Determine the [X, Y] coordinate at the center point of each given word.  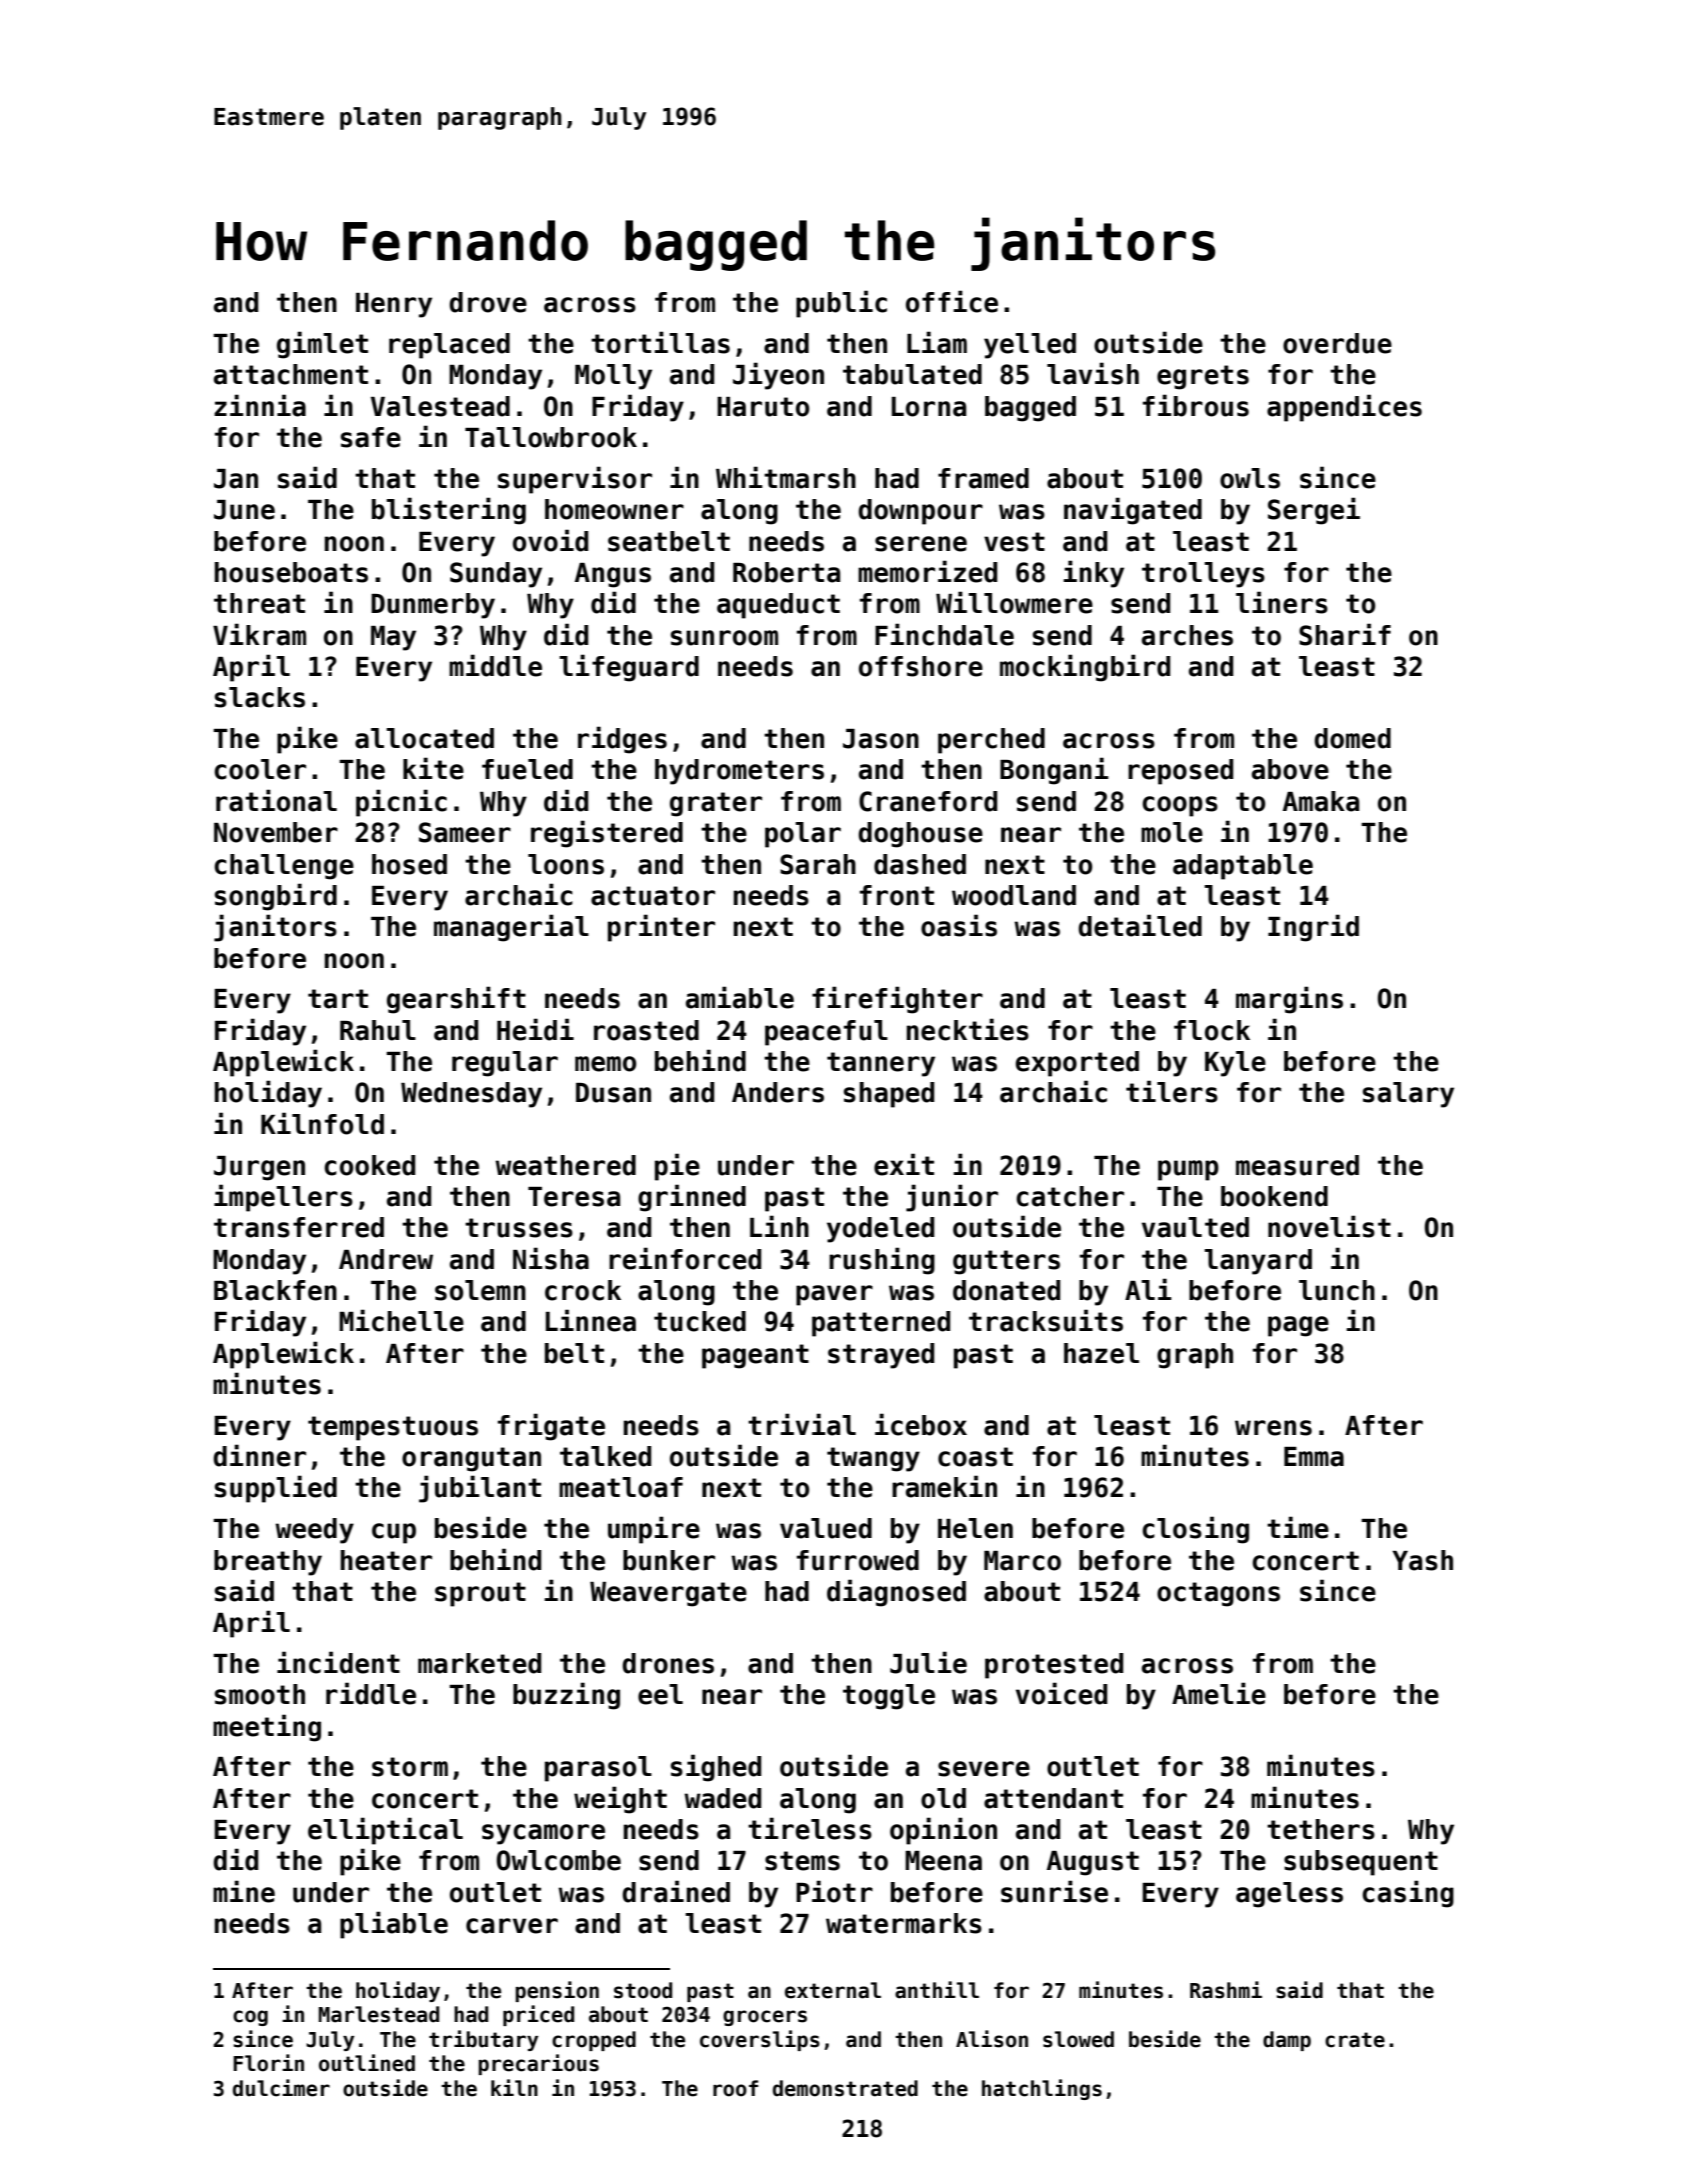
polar [803, 835]
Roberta [786, 572]
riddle [371, 1693]
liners [1282, 602]
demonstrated [845, 2088]
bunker [669, 1560]
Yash [1422, 1560]
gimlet [322, 345]
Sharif [1345, 634]
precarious [538, 2064]
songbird [276, 897]
